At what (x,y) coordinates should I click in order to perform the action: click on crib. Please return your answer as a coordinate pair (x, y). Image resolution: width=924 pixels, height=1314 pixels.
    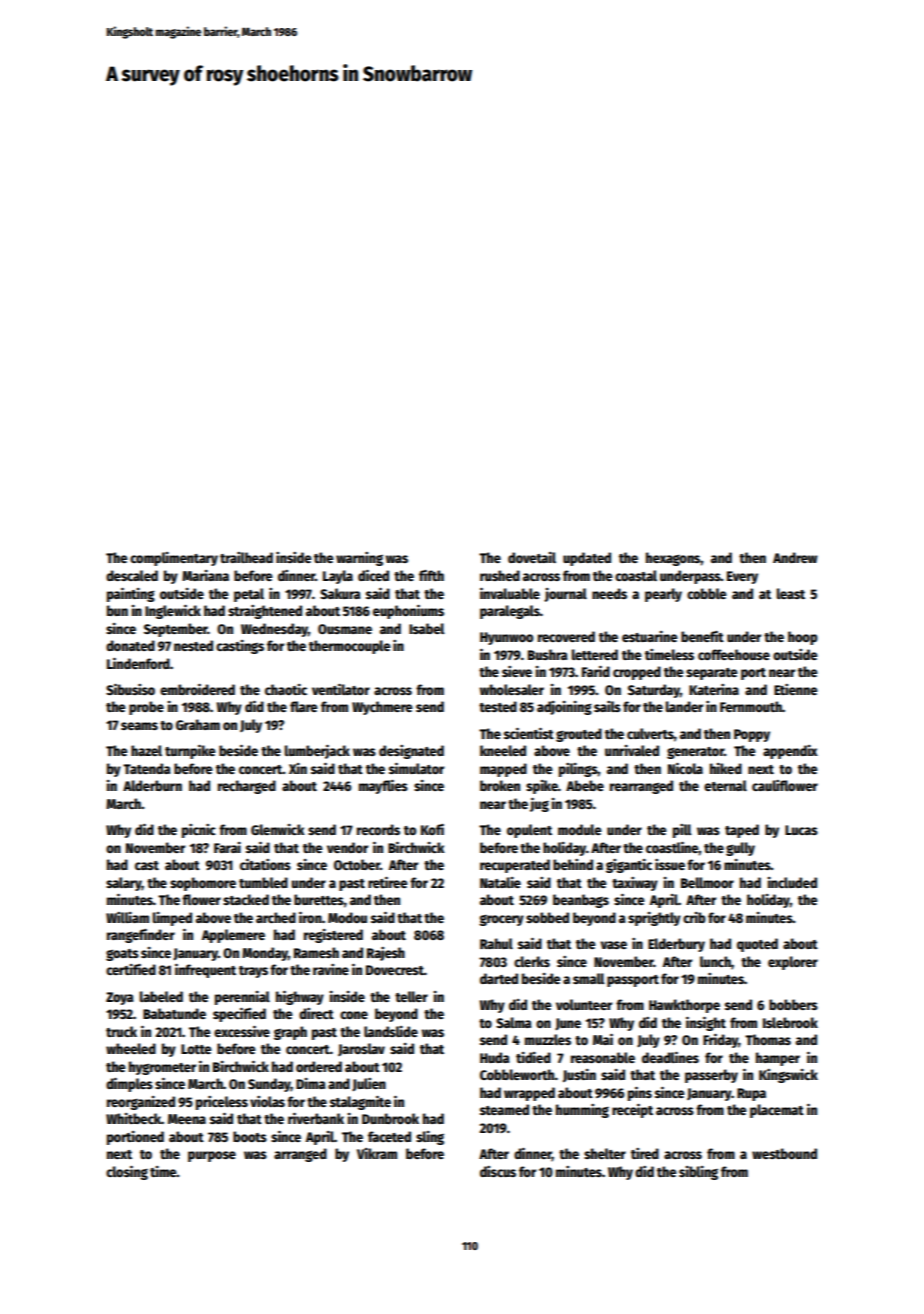
    Looking at the image, I should click on (694, 917).
